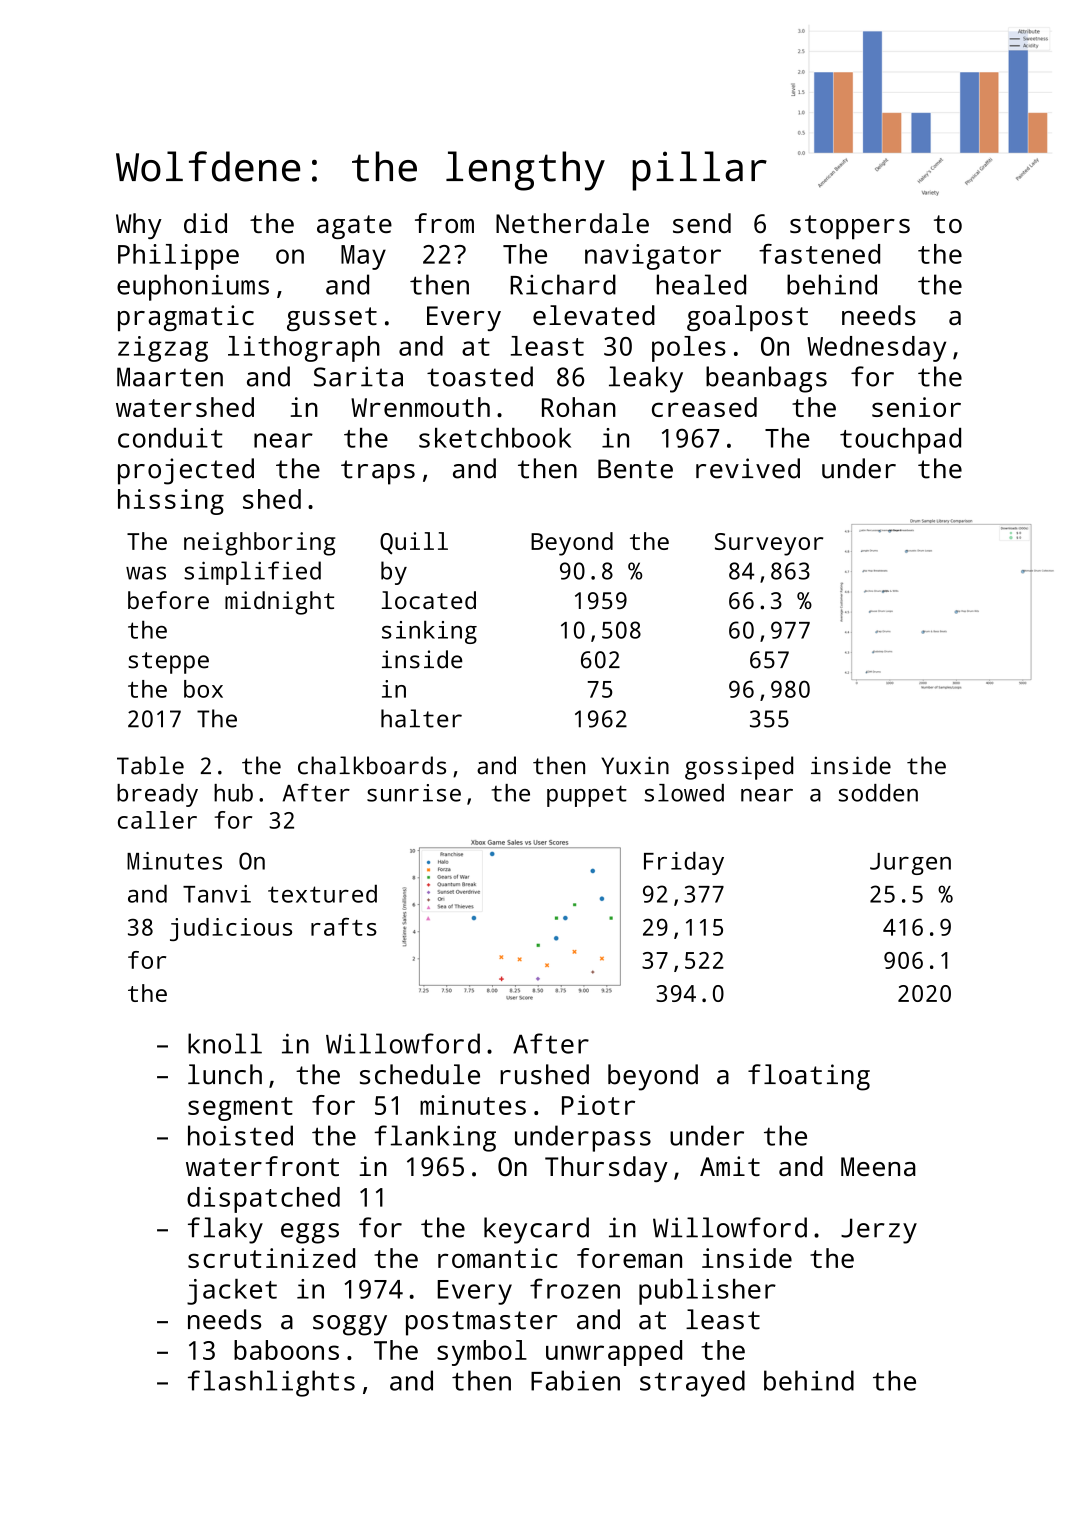 The width and height of the screenshot is (1079, 1533). I want to click on Table, so click(150, 765).
